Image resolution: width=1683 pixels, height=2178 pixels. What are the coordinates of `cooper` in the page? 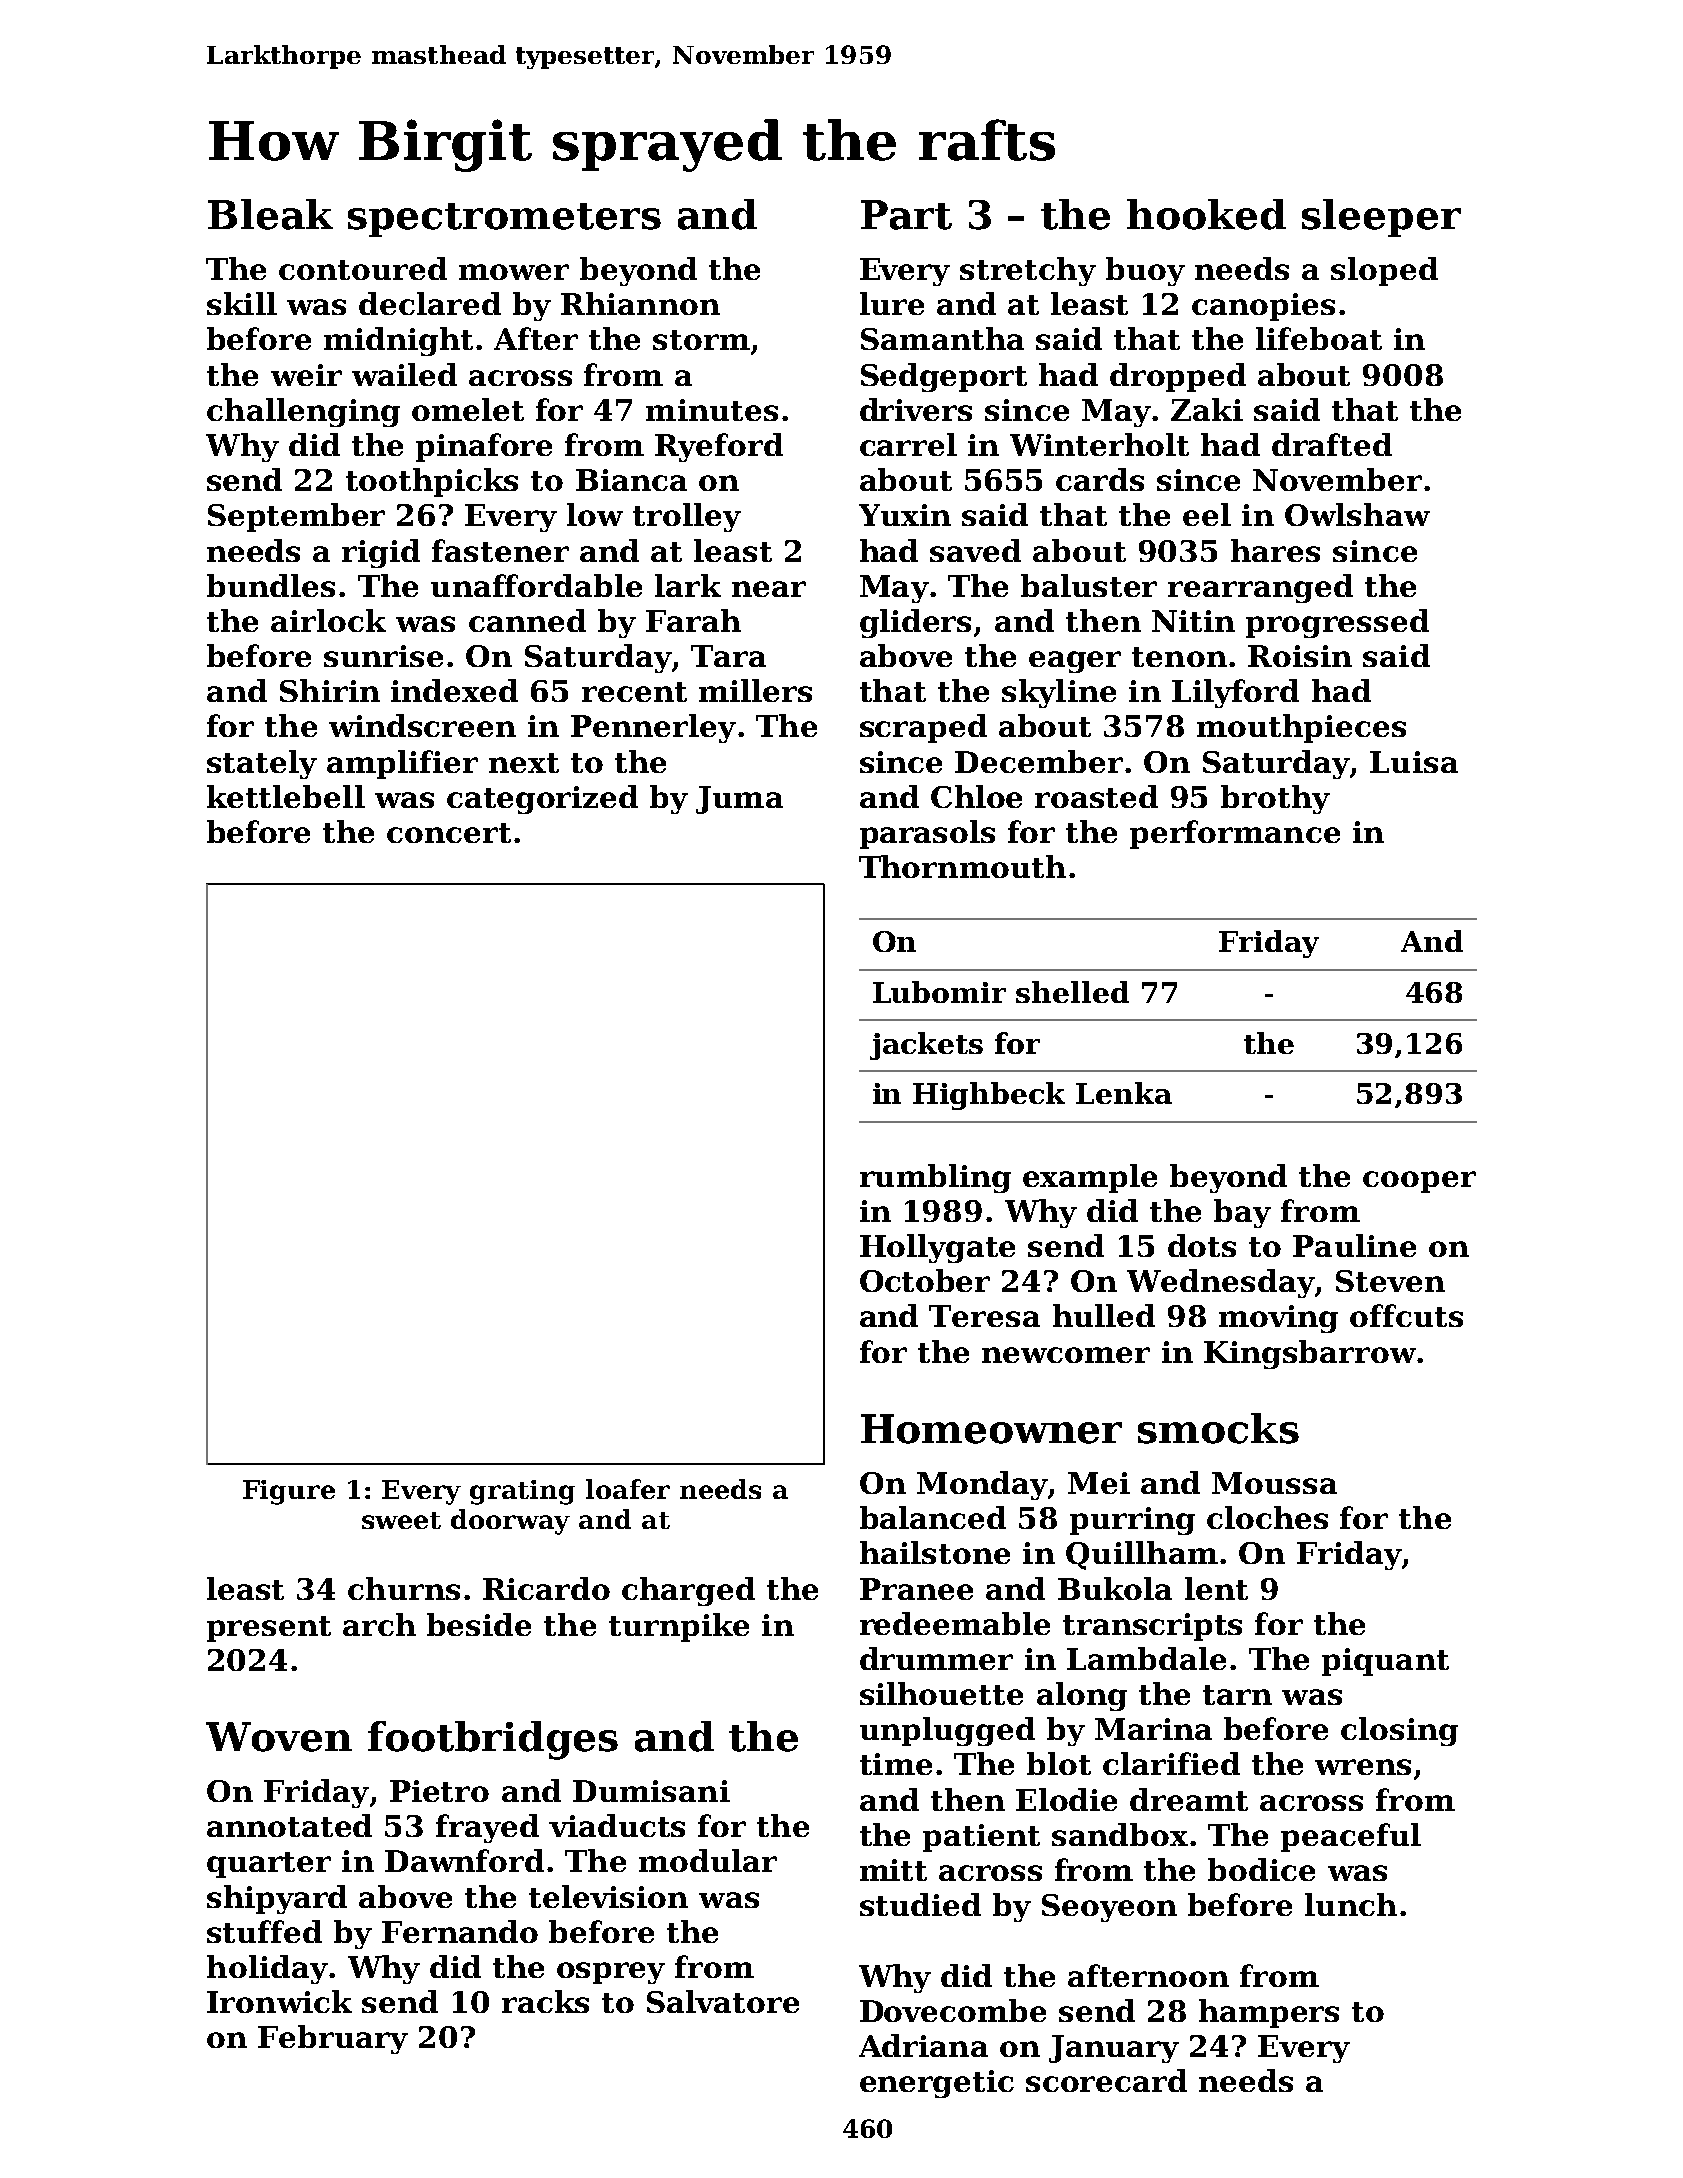 It's located at (1419, 1182).
